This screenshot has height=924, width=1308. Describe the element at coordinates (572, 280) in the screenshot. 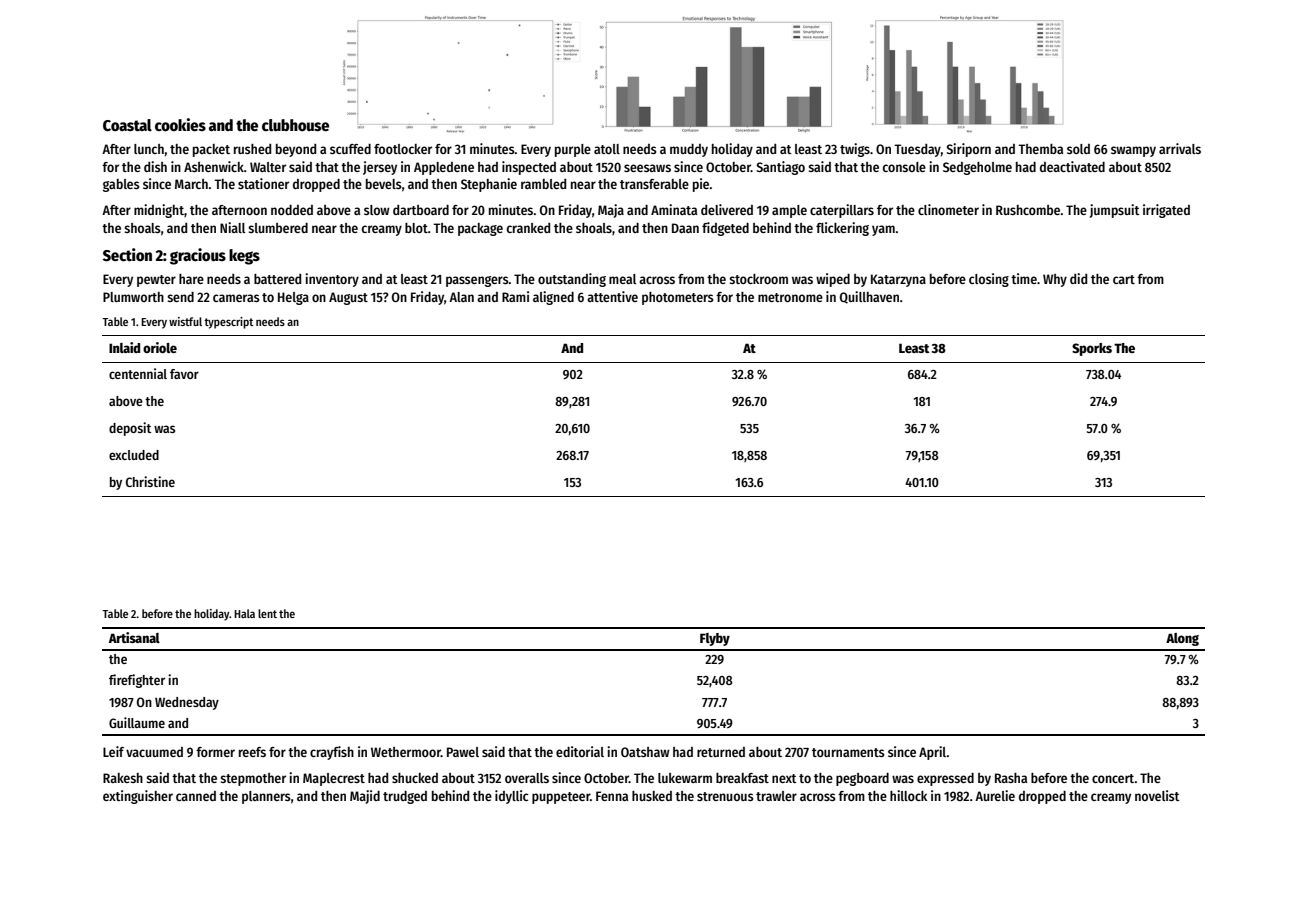

I see `outstanding` at that location.
